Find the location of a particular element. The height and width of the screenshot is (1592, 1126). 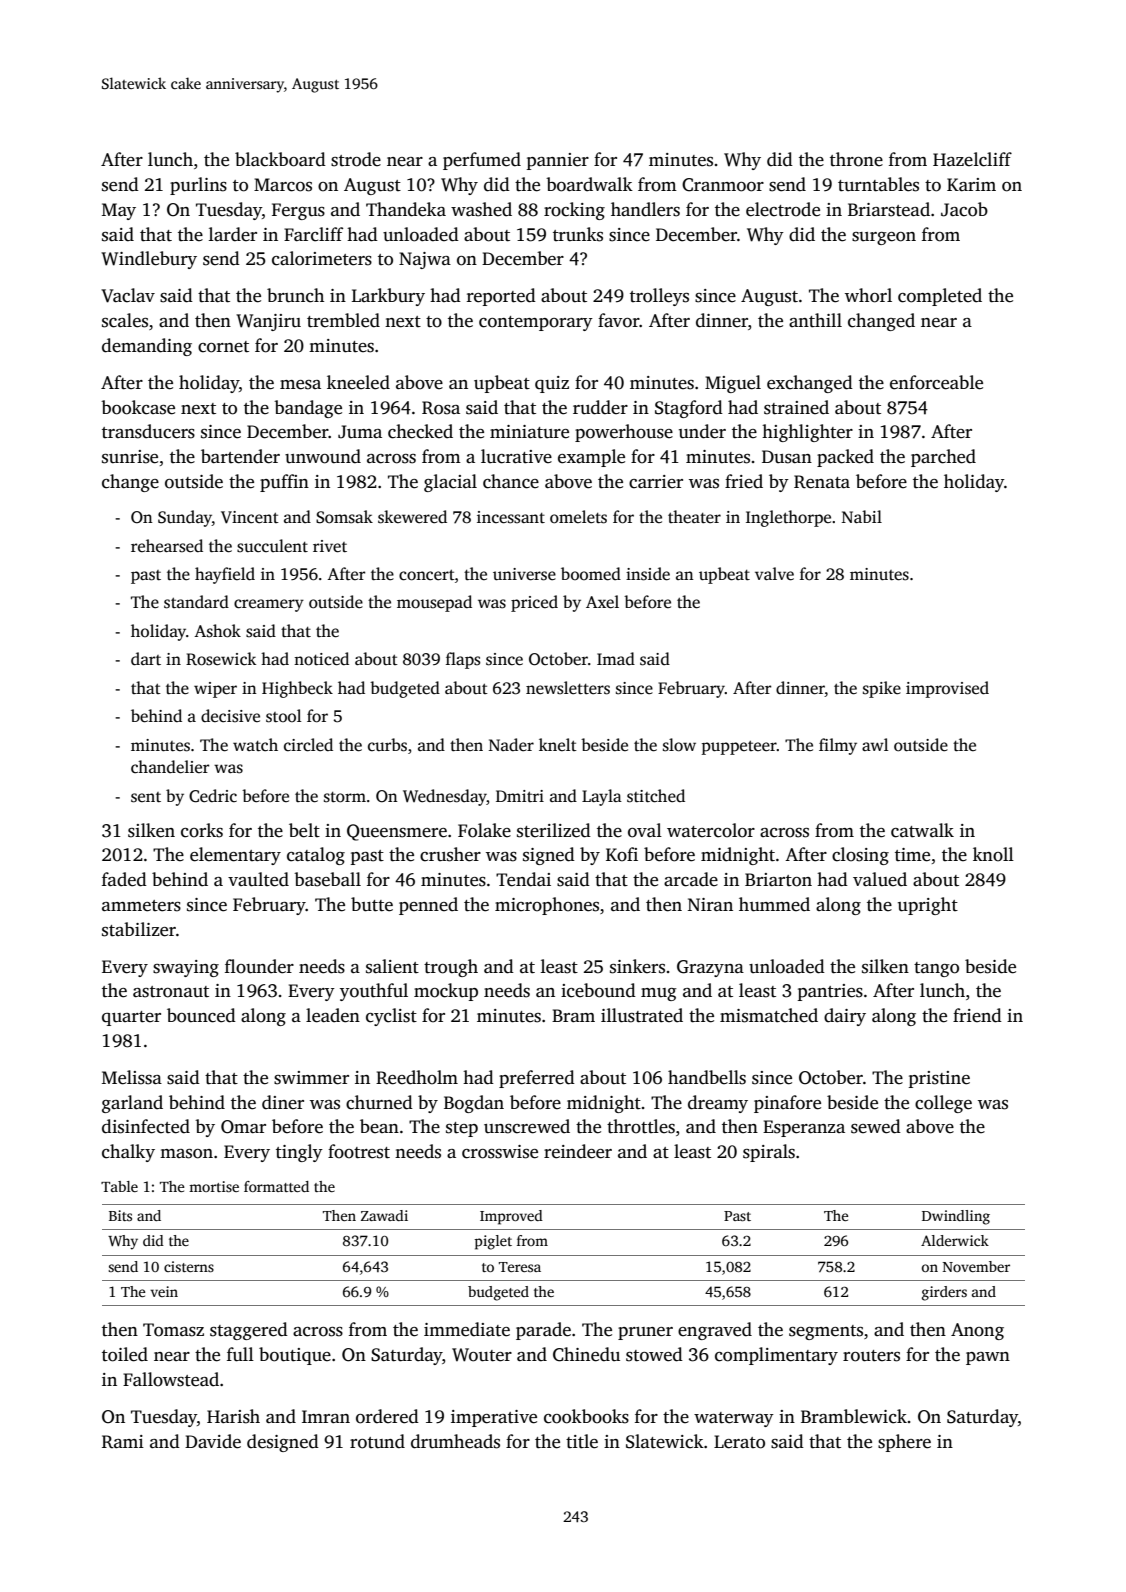

youthful is located at coordinates (374, 992).
